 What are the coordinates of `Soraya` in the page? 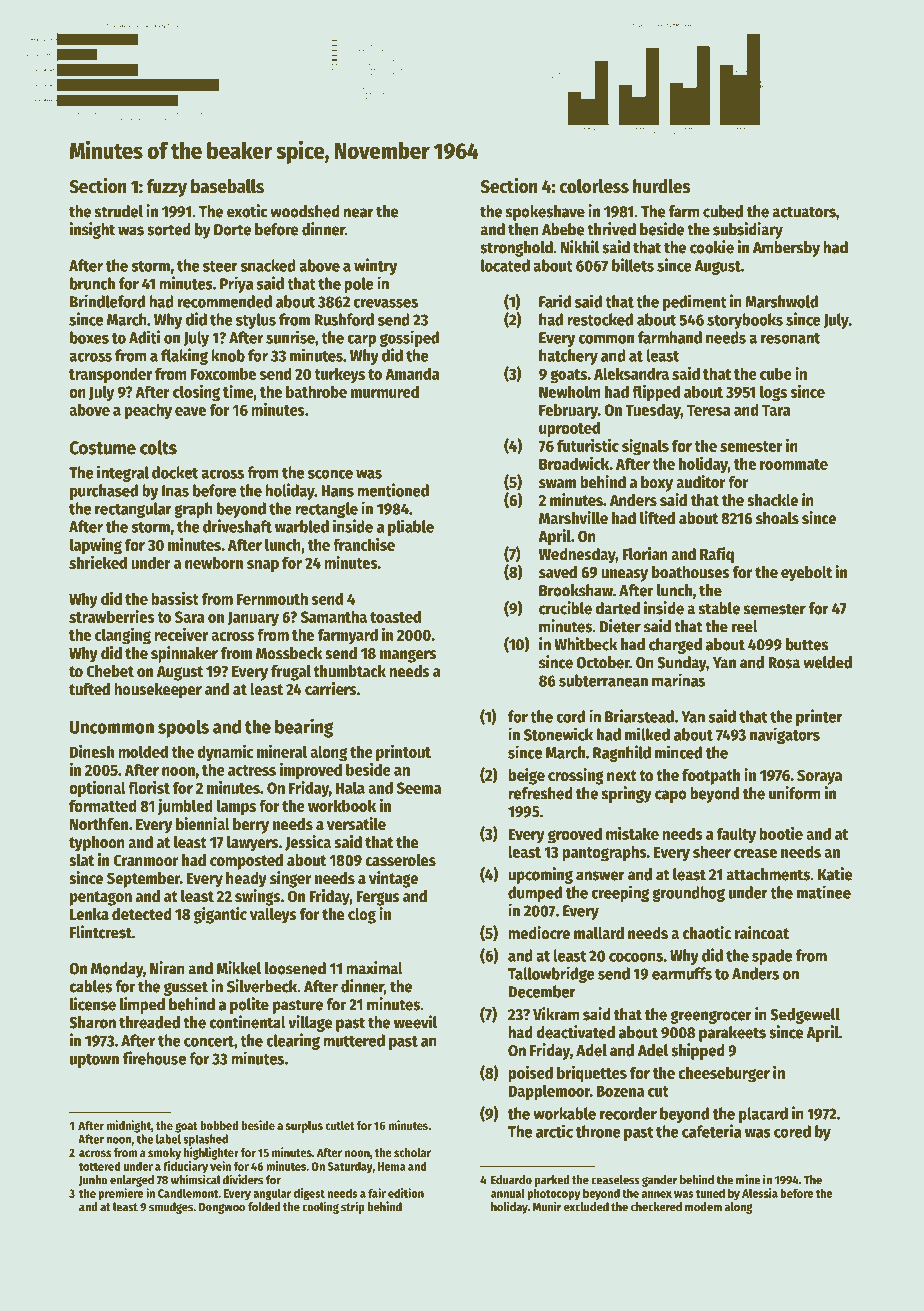 It's located at (819, 777).
